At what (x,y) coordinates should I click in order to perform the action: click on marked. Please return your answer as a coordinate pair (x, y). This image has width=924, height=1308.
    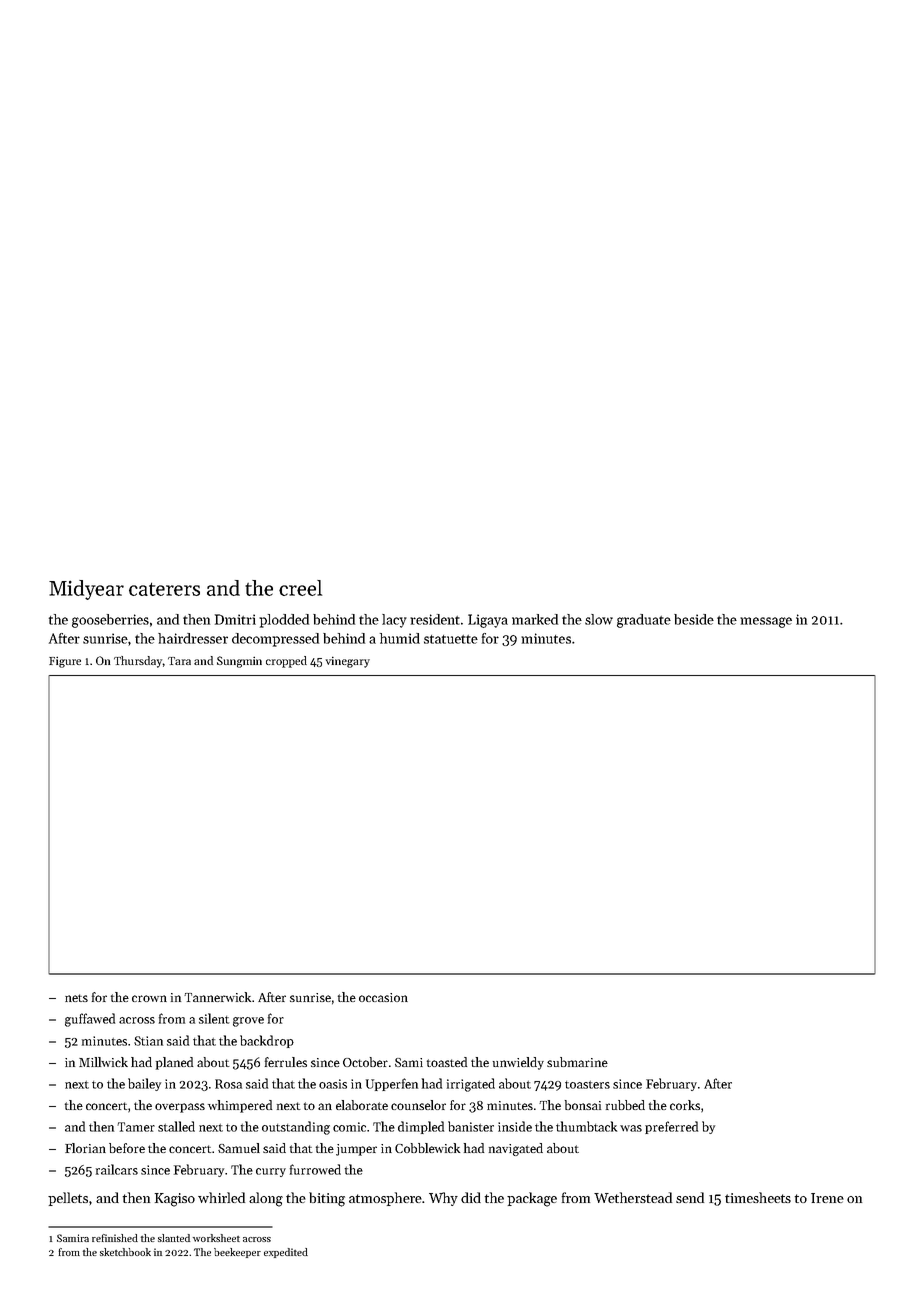
    Looking at the image, I should click on (535, 619).
